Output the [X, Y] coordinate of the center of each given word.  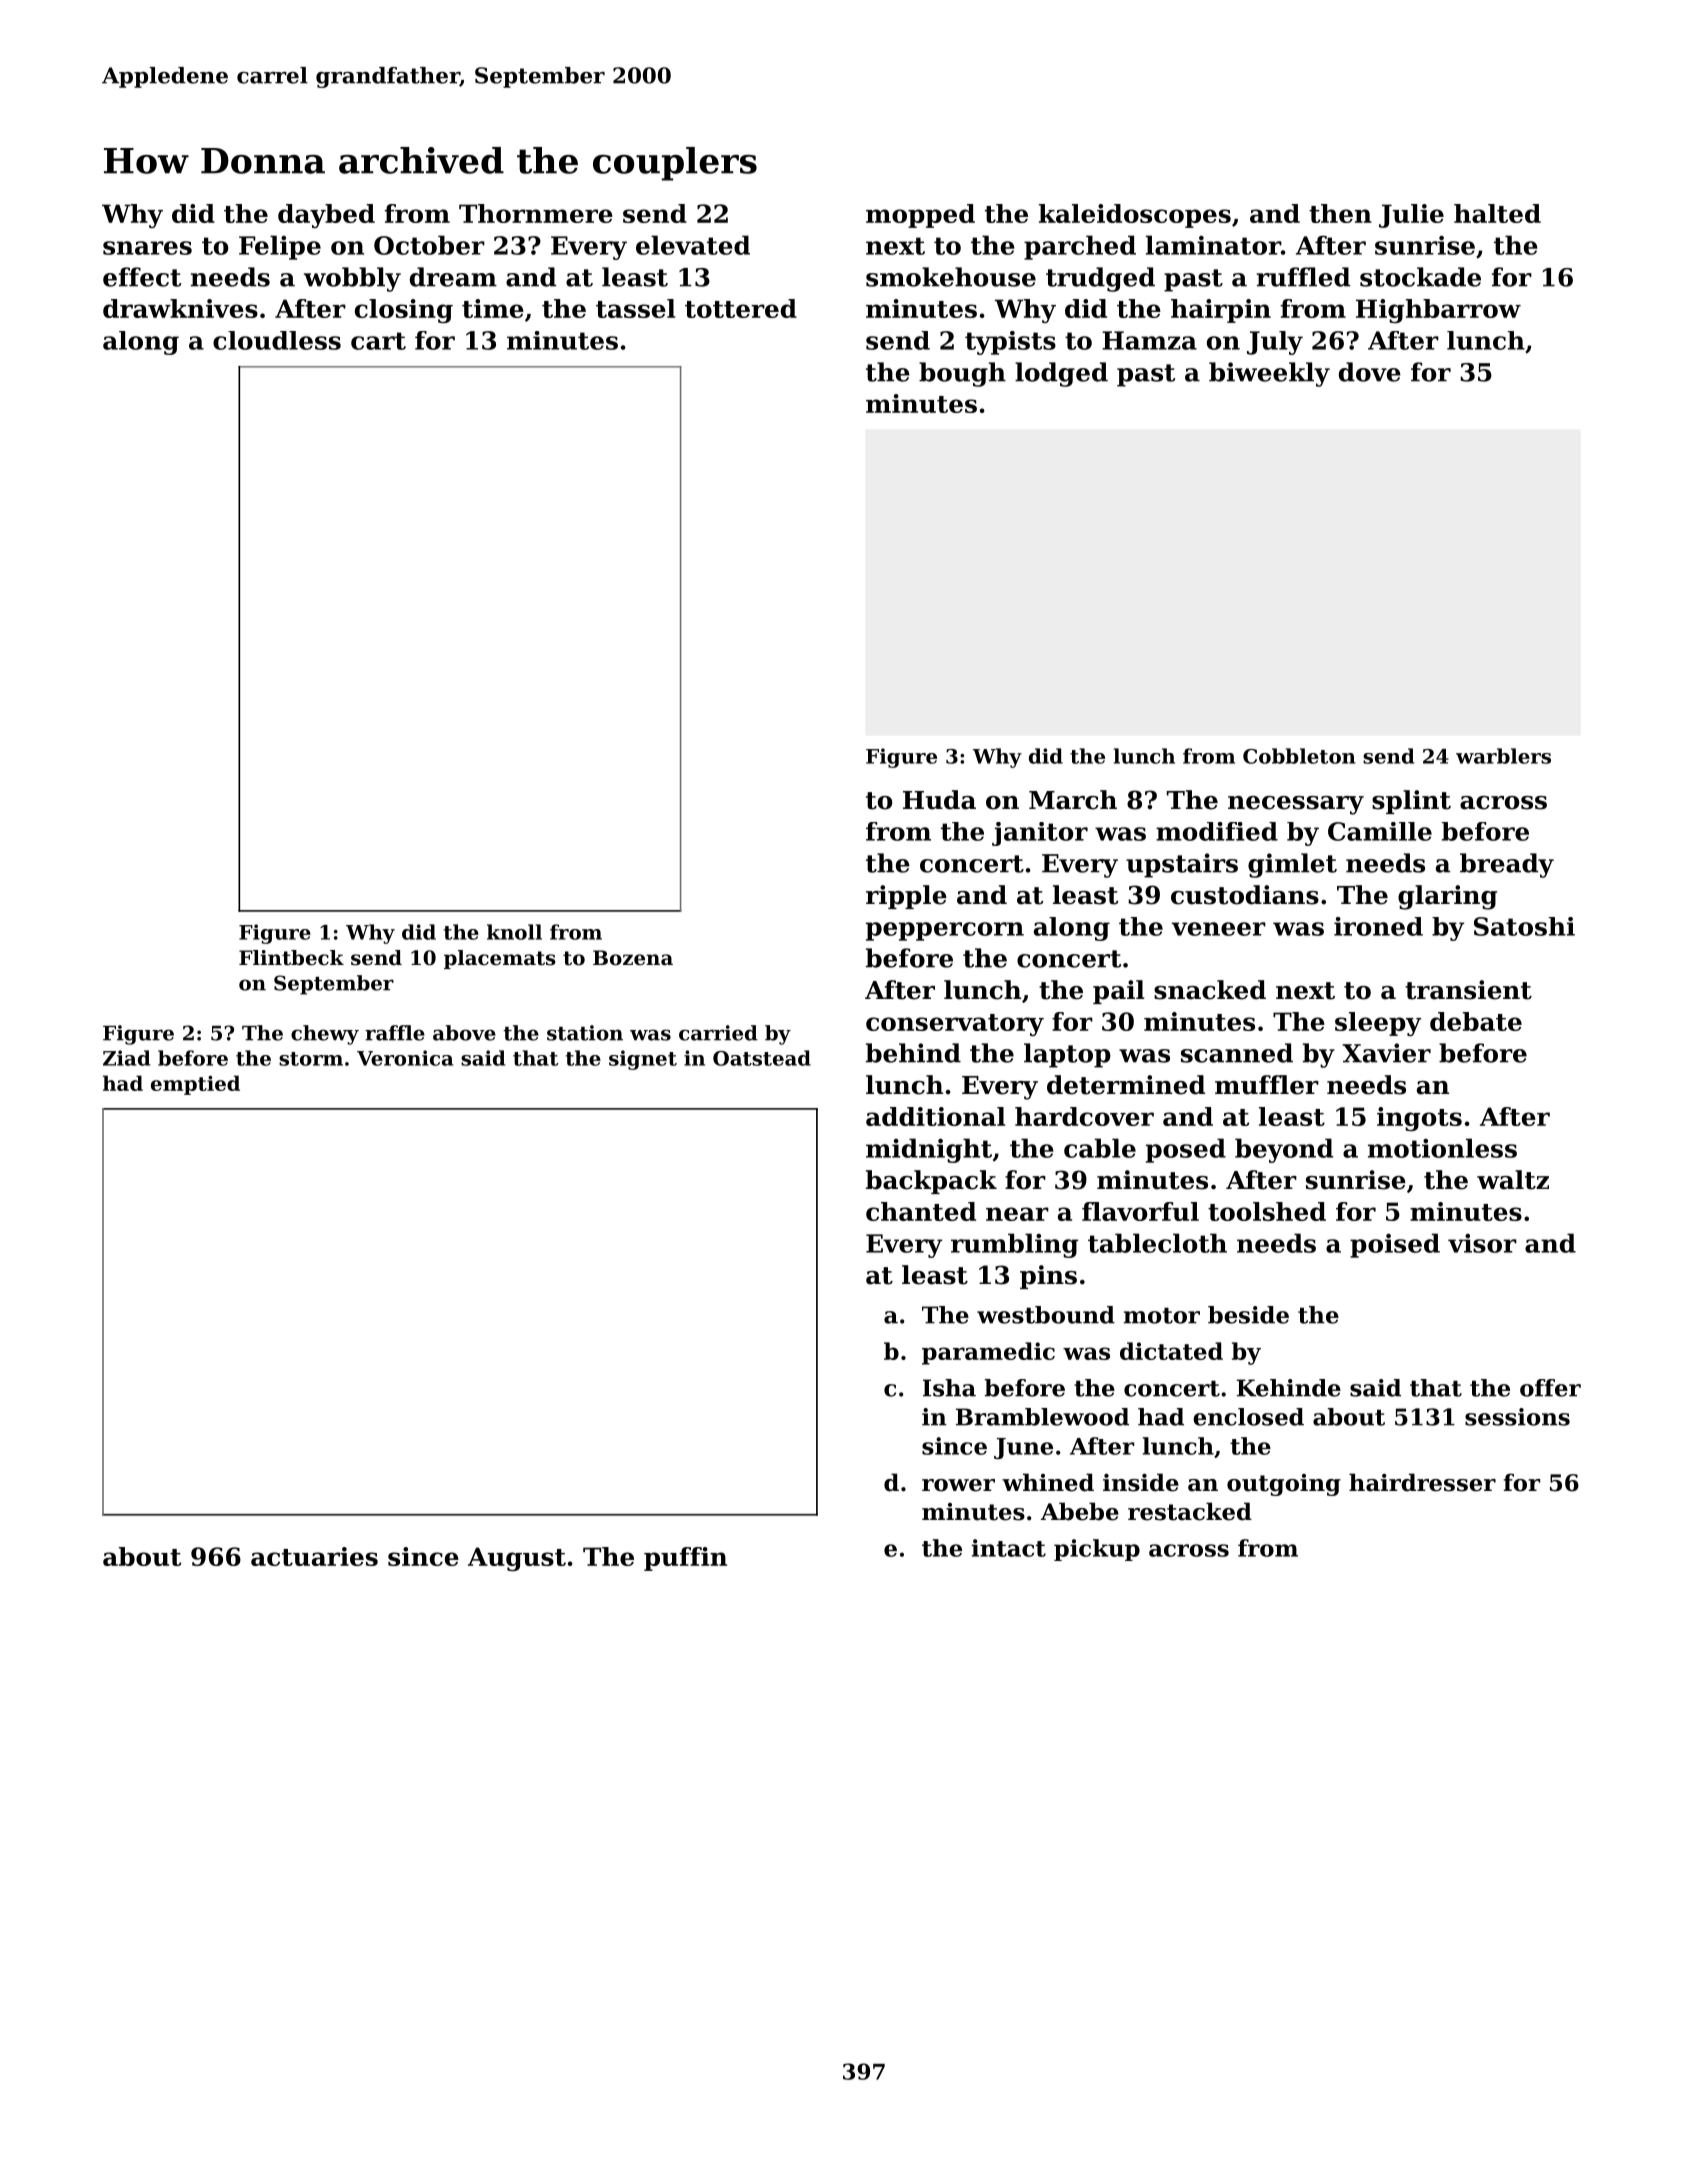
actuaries [314, 1556]
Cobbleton [1299, 756]
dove [1370, 372]
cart [378, 341]
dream [453, 277]
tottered [741, 308]
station [585, 1033]
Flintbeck [291, 958]
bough [962, 374]
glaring [1447, 897]
